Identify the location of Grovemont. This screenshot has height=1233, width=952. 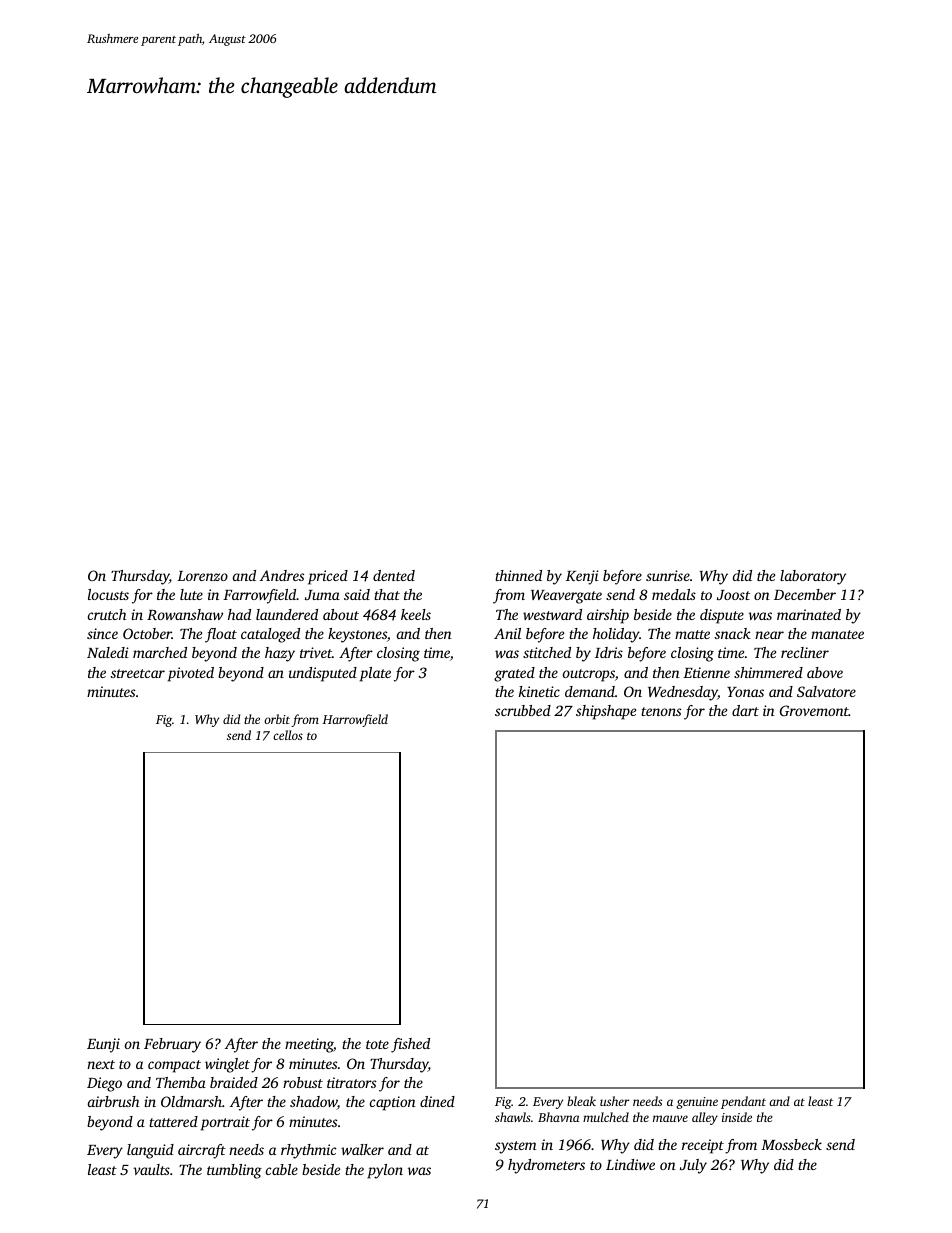
(814, 710).
